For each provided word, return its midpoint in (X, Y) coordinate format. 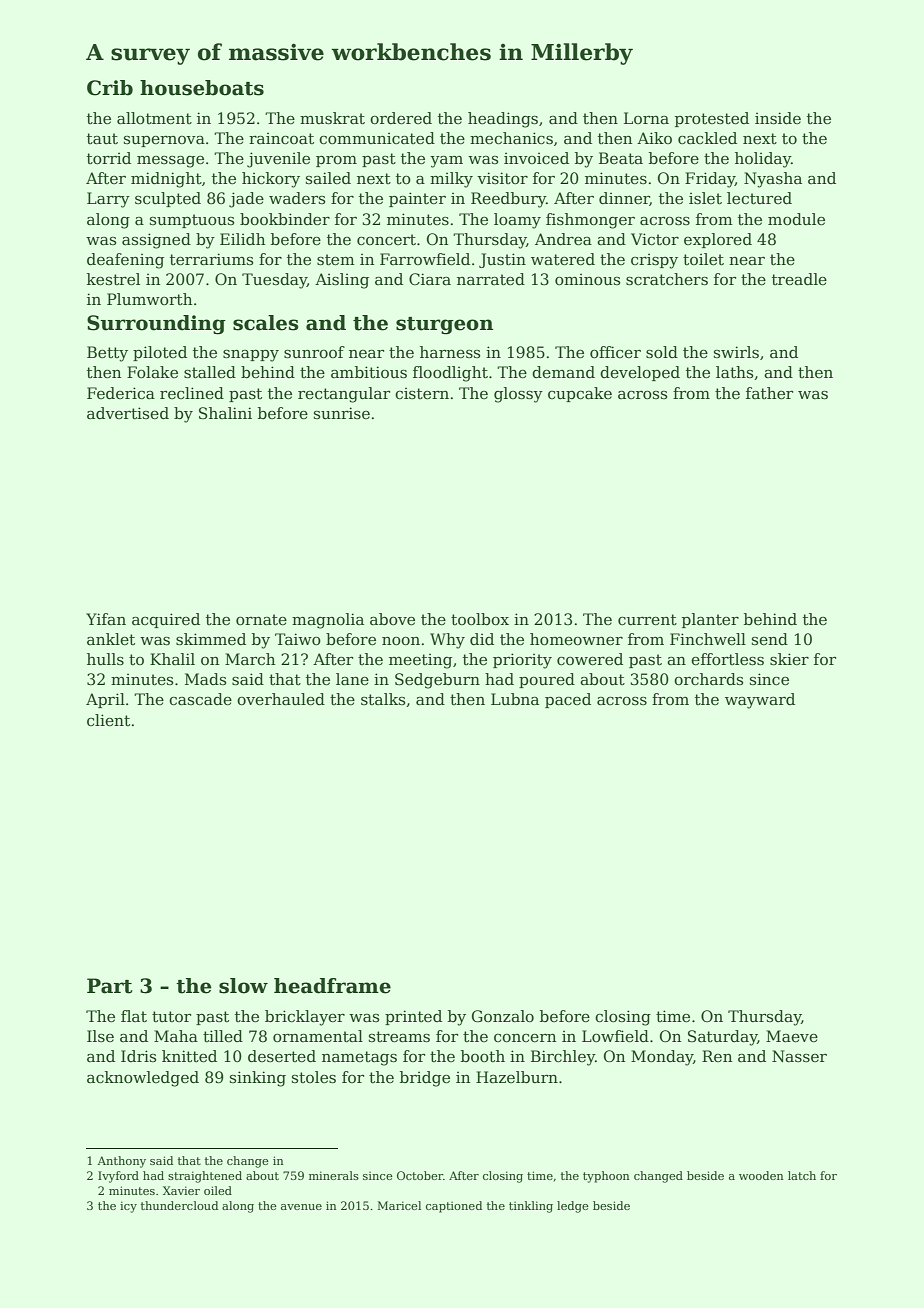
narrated (491, 279)
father (769, 393)
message (170, 162)
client (108, 720)
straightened (205, 1177)
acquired (166, 620)
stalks (383, 699)
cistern (422, 394)
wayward (760, 701)
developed (640, 373)
